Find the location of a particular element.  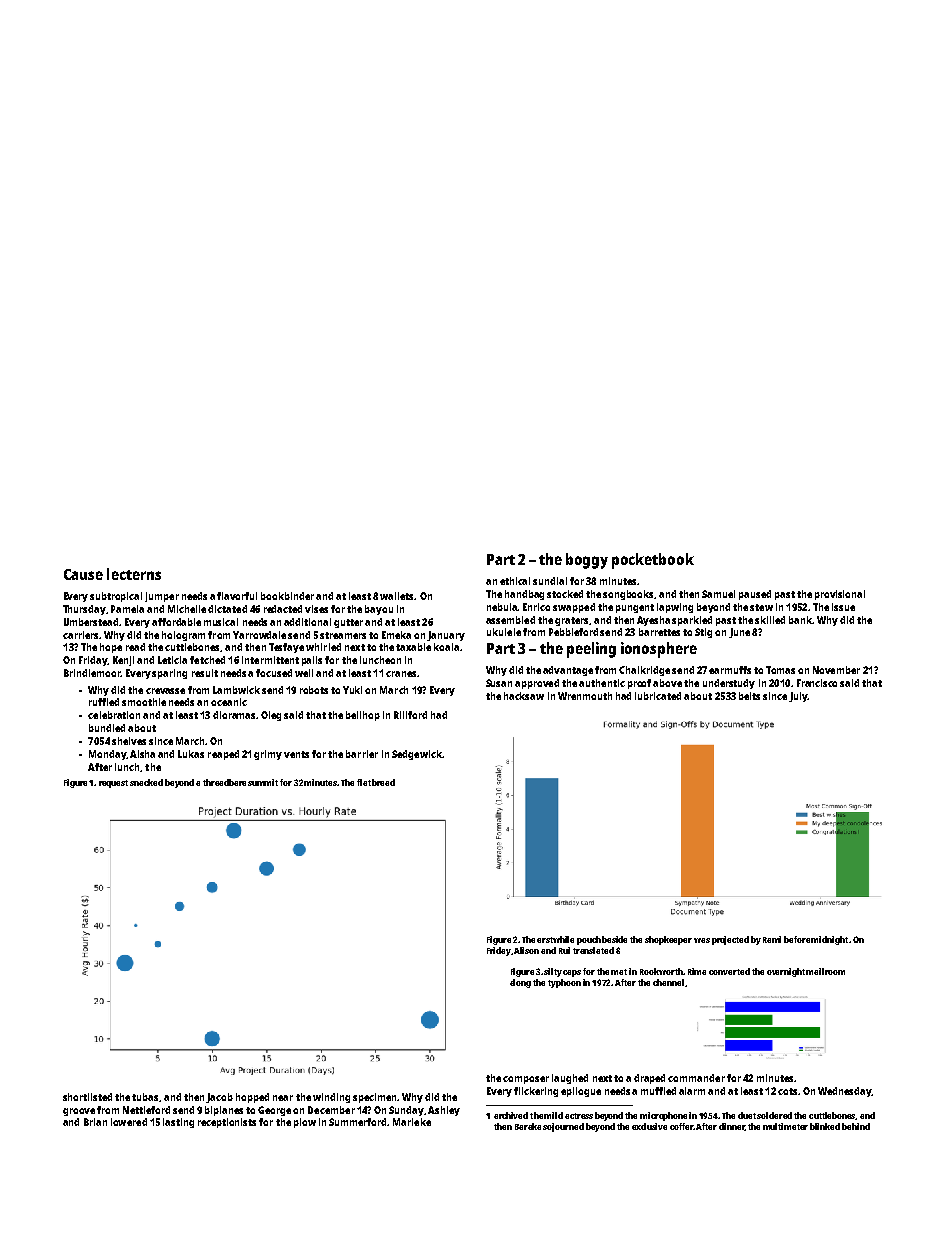

belts is located at coordinates (749, 696).
